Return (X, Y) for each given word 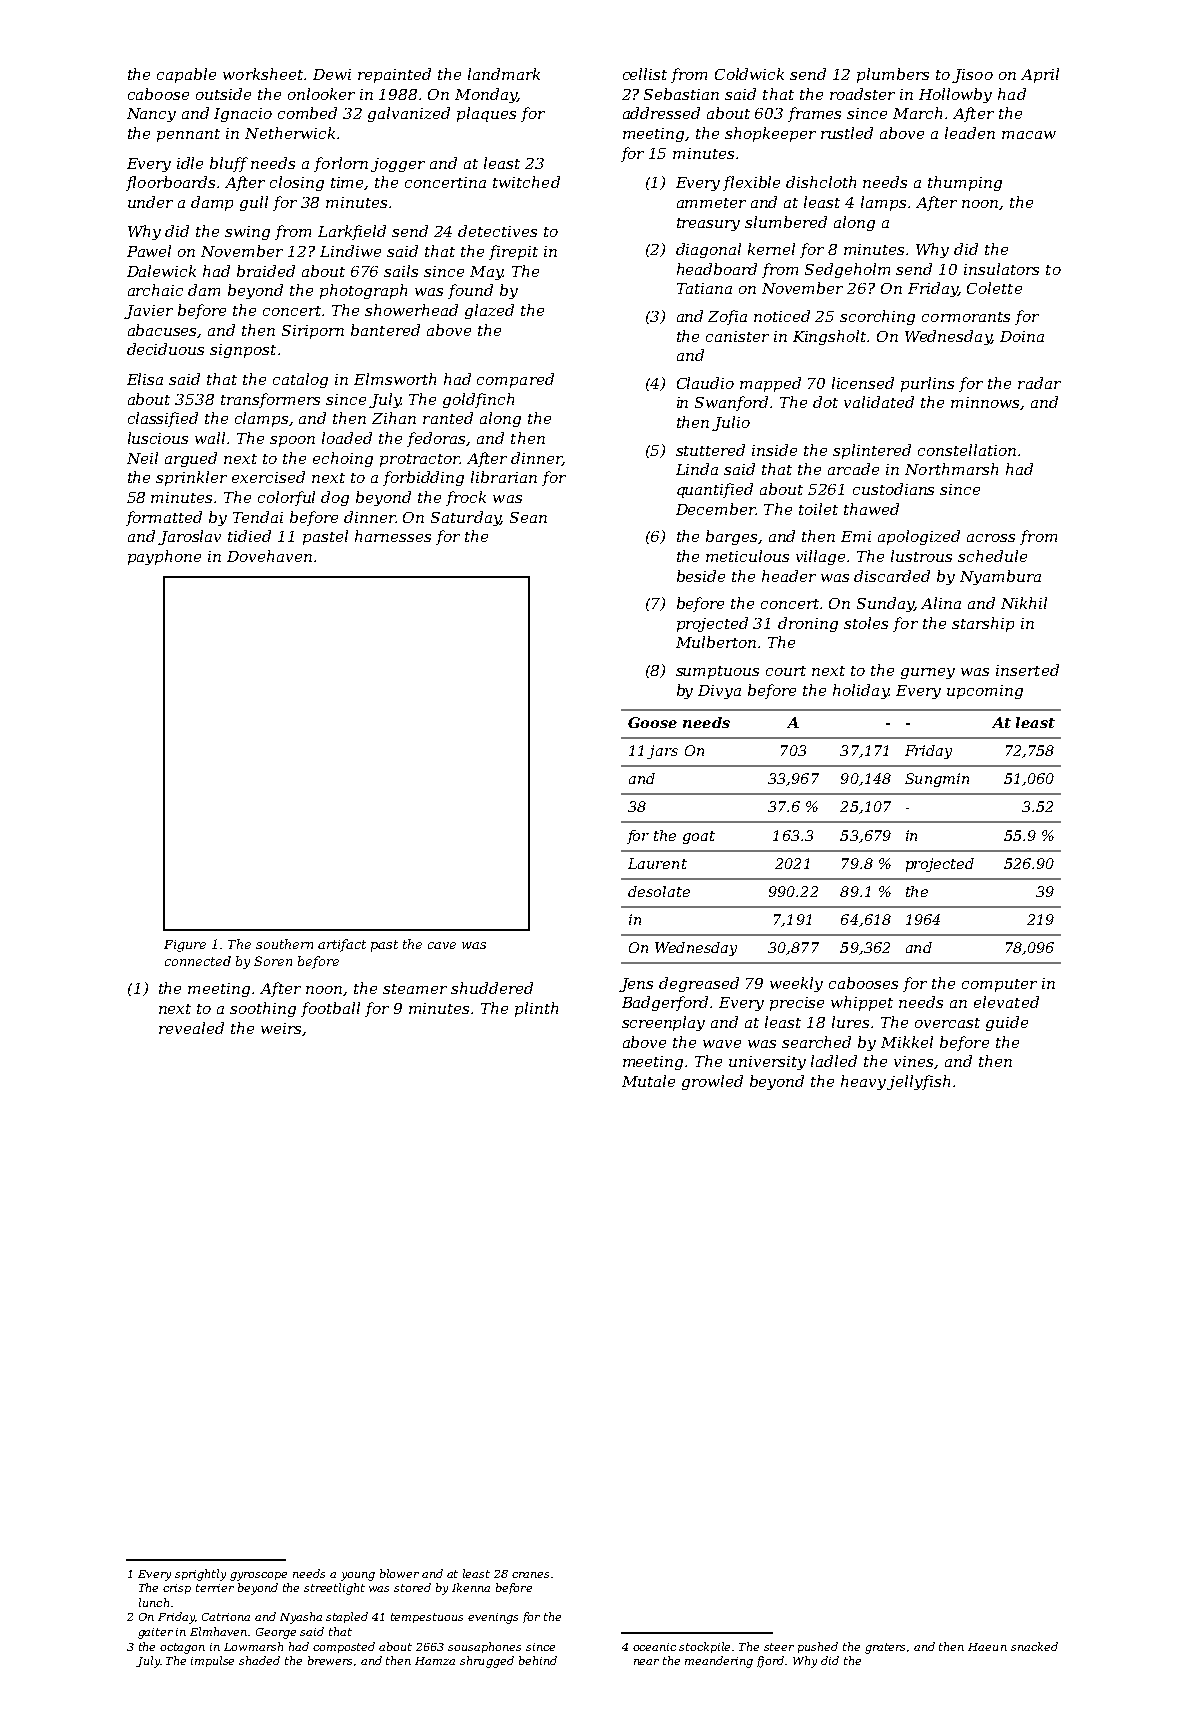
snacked (1034, 1646)
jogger (398, 165)
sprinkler (191, 478)
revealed (191, 1028)
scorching (877, 317)
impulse (212, 1661)
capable (186, 75)
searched (816, 1042)
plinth (536, 1009)
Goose (652, 722)
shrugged (487, 1662)
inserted (1027, 670)
